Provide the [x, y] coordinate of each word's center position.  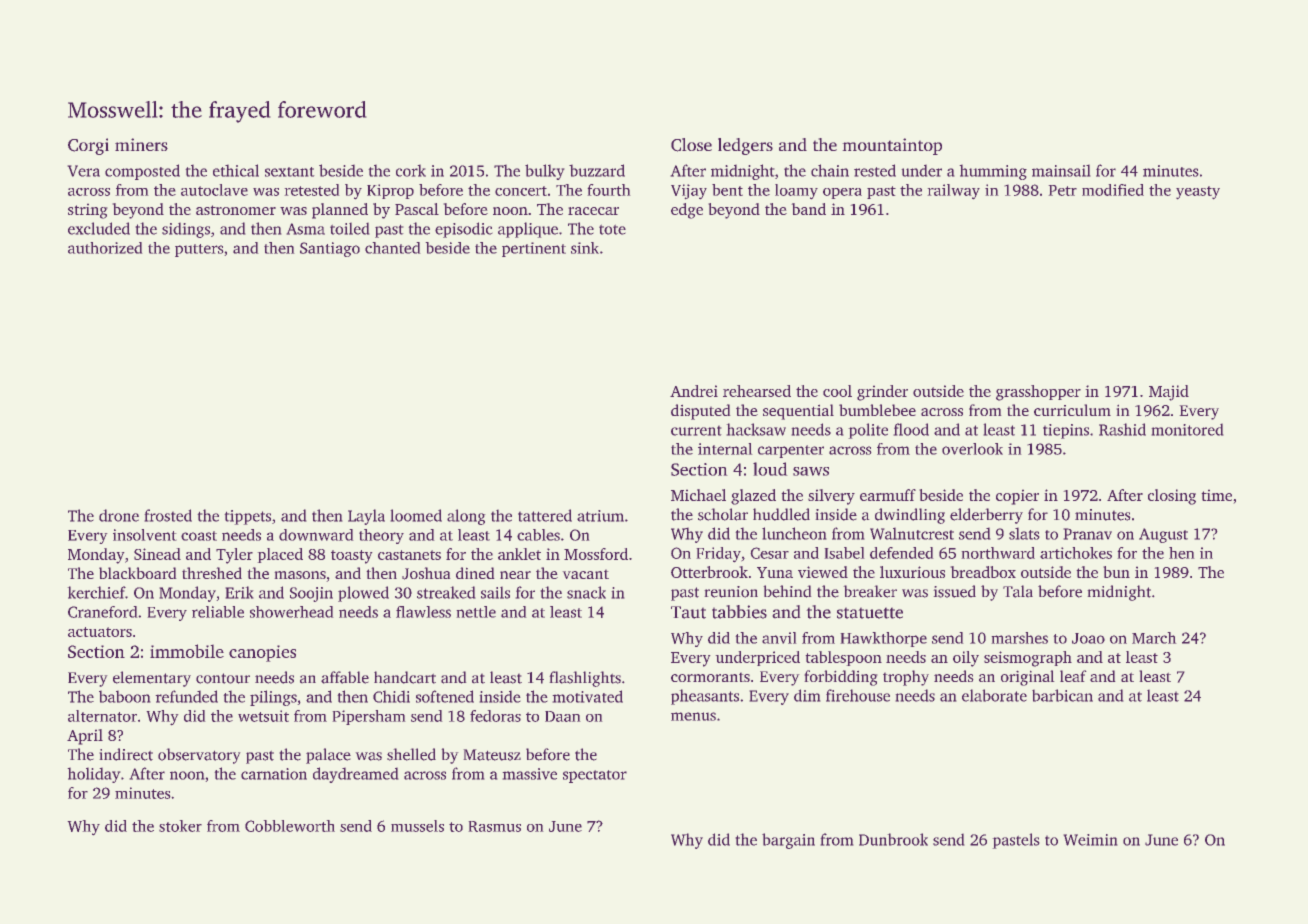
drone [119, 515]
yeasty [1198, 193]
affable [345, 677]
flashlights [585, 679]
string [88, 211]
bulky [545, 172]
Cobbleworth [290, 826]
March [1154, 638]
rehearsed [757, 391]
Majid [1169, 393]
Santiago [330, 249]
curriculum [1072, 410]
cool [837, 391]
